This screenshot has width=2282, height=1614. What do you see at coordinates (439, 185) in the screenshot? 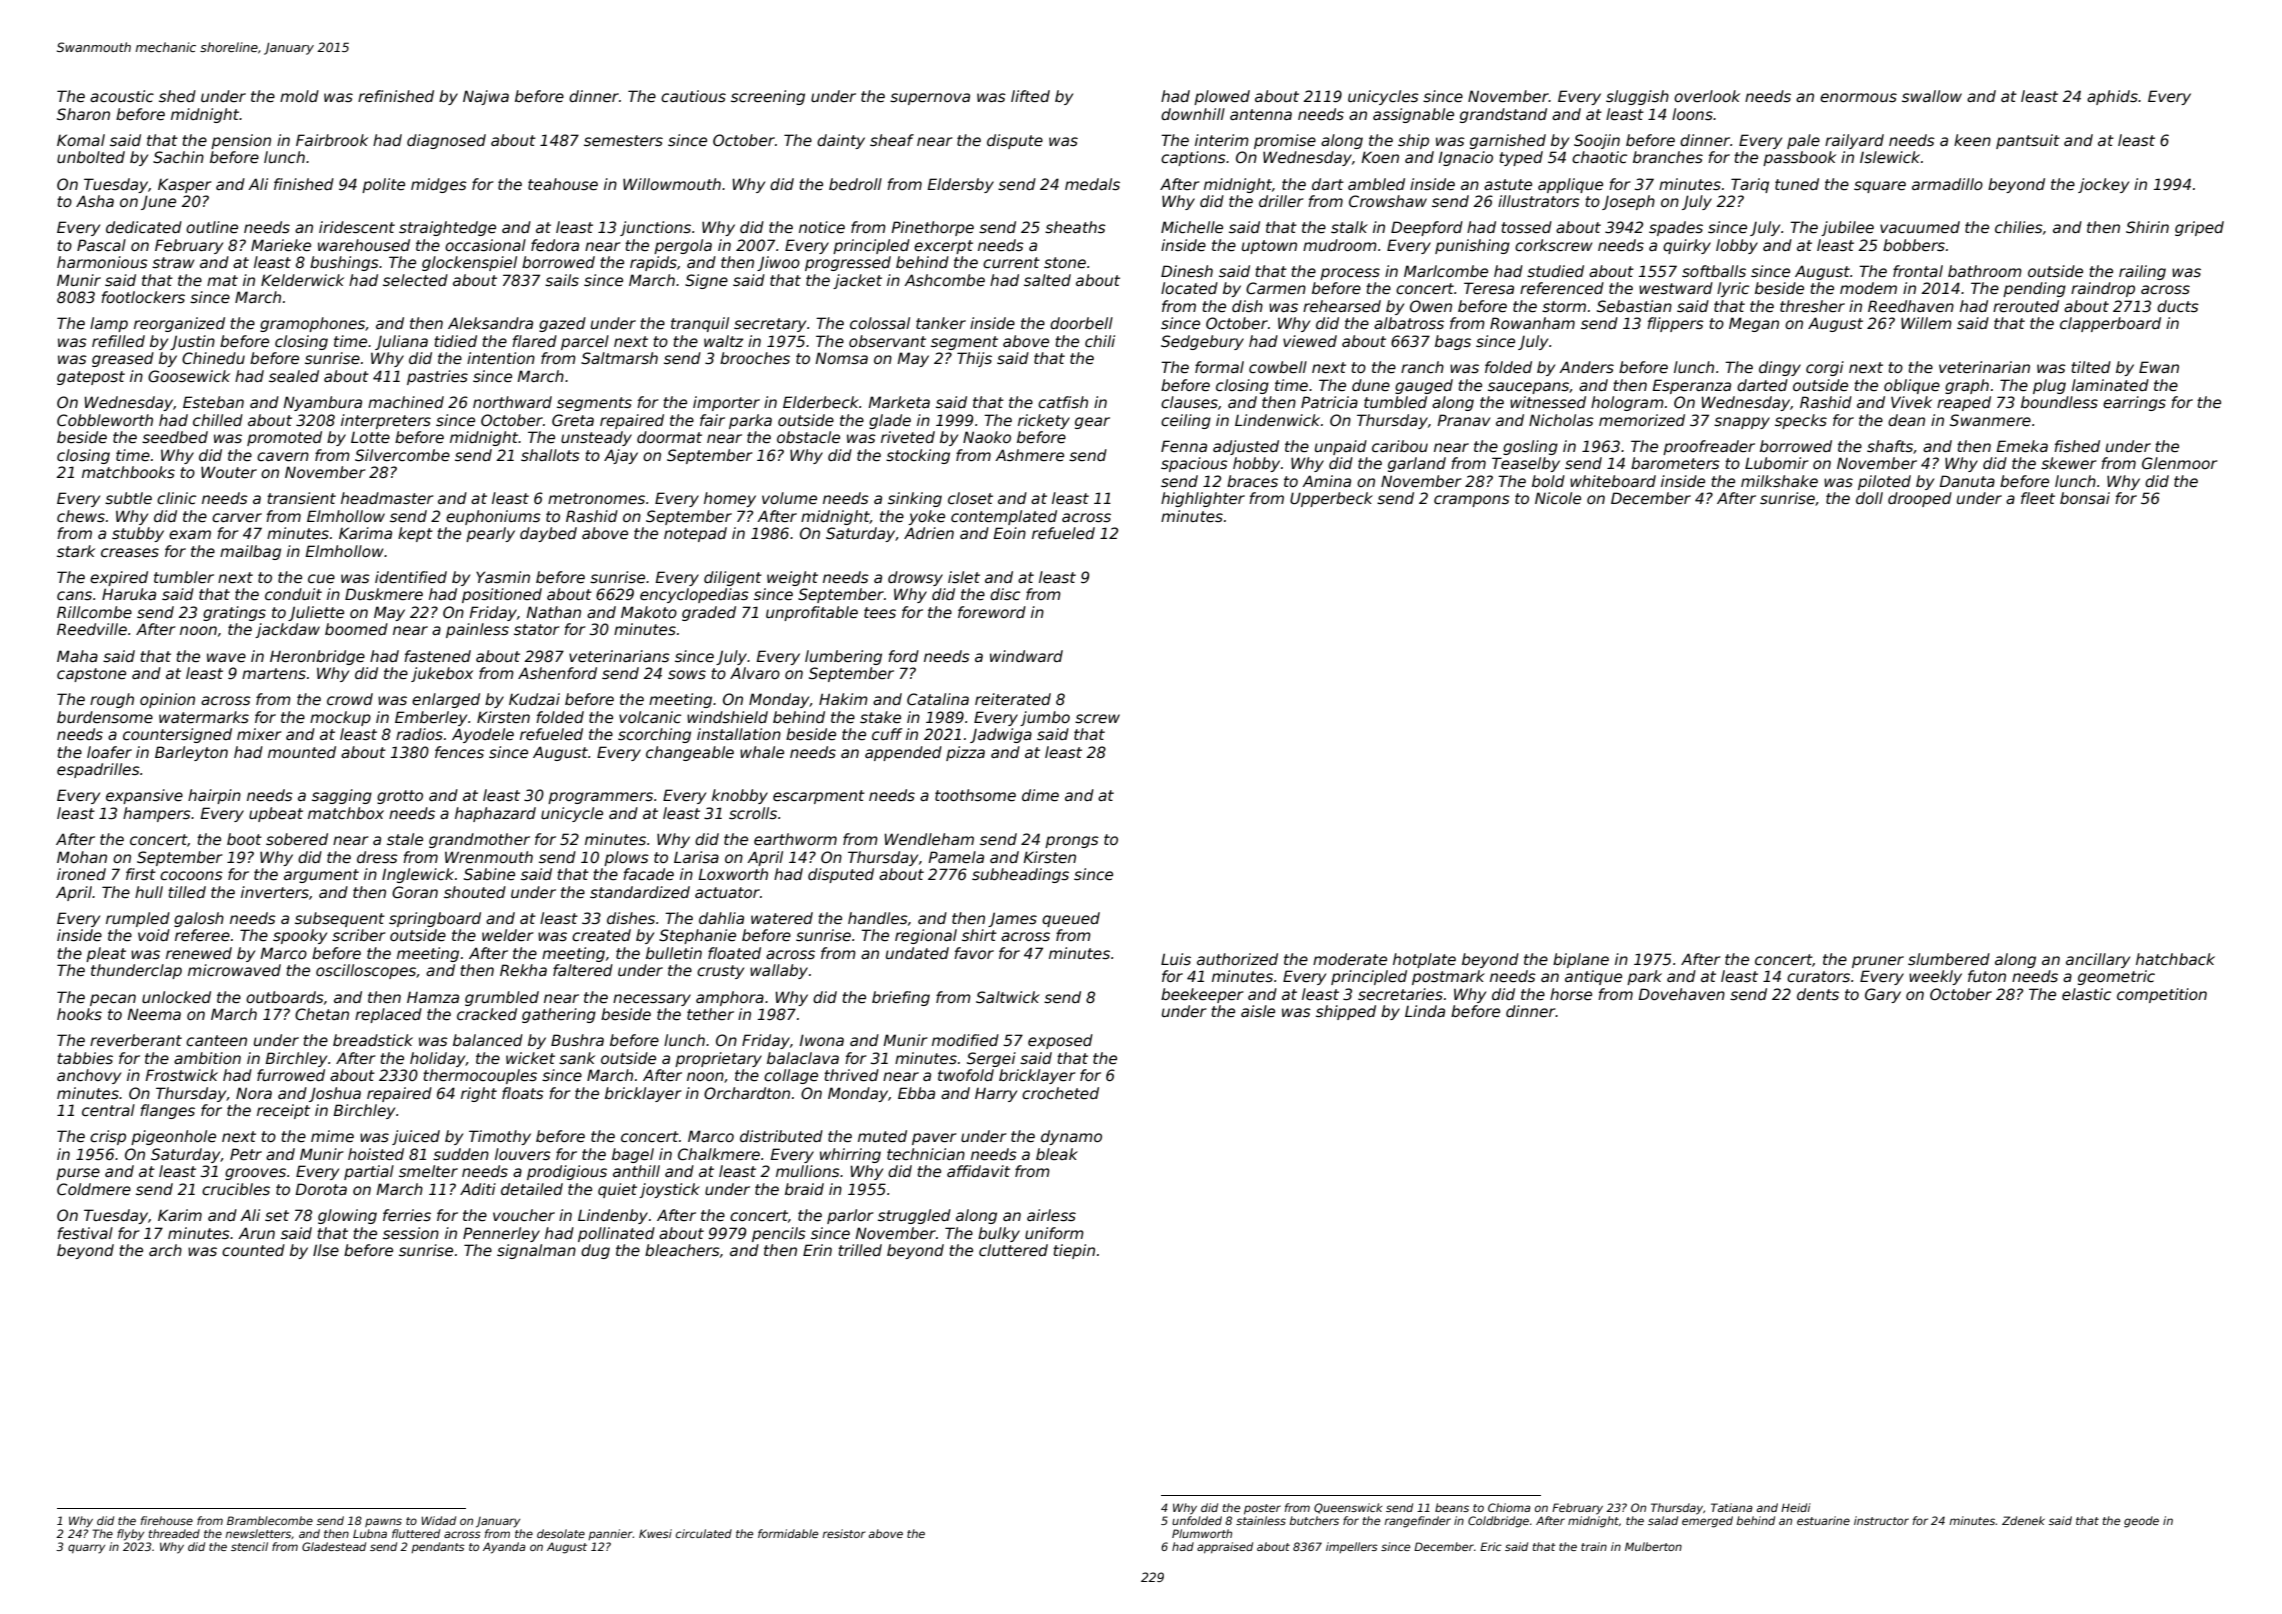
I see `midges` at bounding box center [439, 185].
